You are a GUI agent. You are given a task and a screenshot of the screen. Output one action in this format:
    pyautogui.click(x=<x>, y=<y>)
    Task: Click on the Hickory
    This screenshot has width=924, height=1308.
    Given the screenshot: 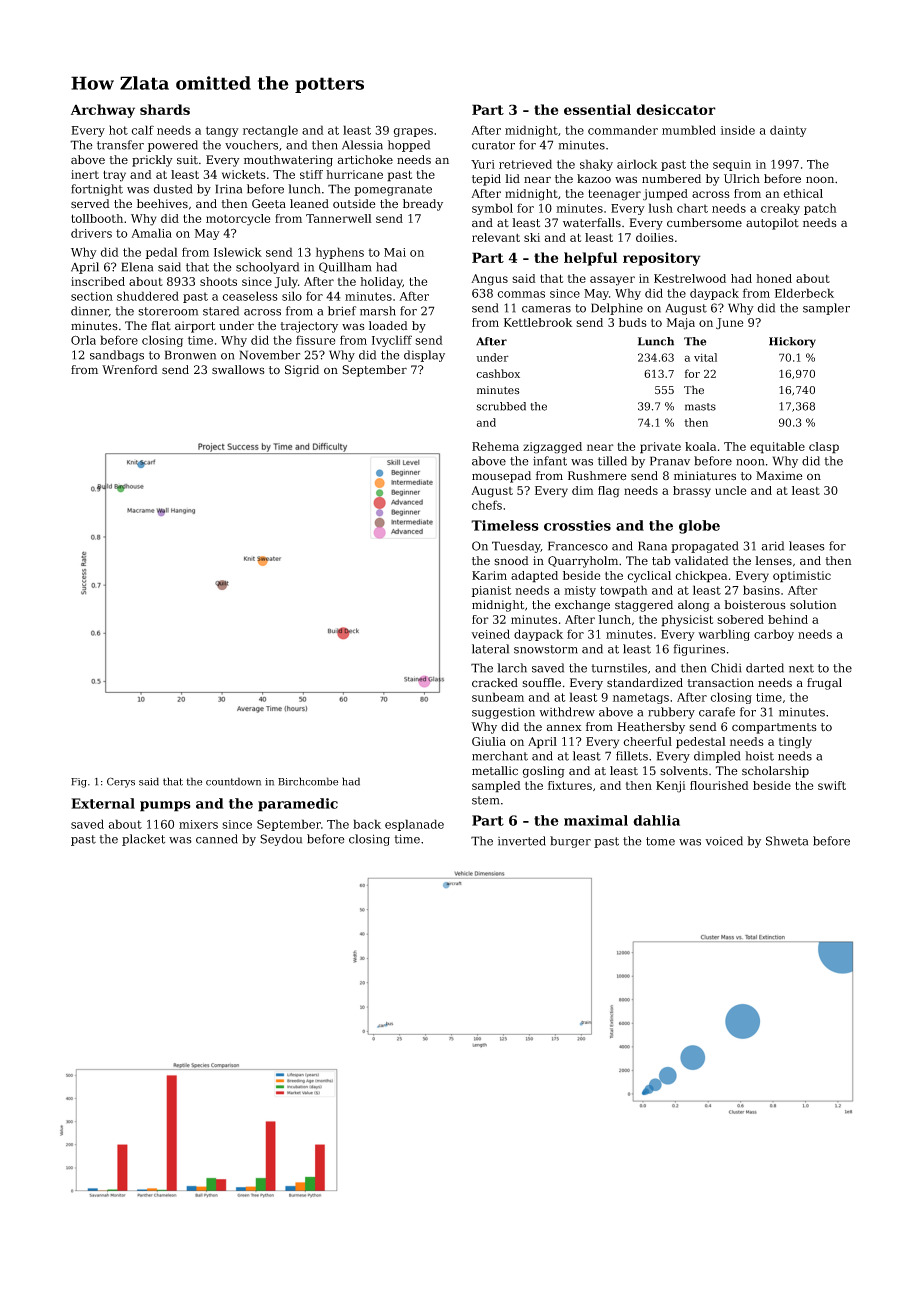 What is the action you would take?
    pyautogui.click(x=792, y=342)
